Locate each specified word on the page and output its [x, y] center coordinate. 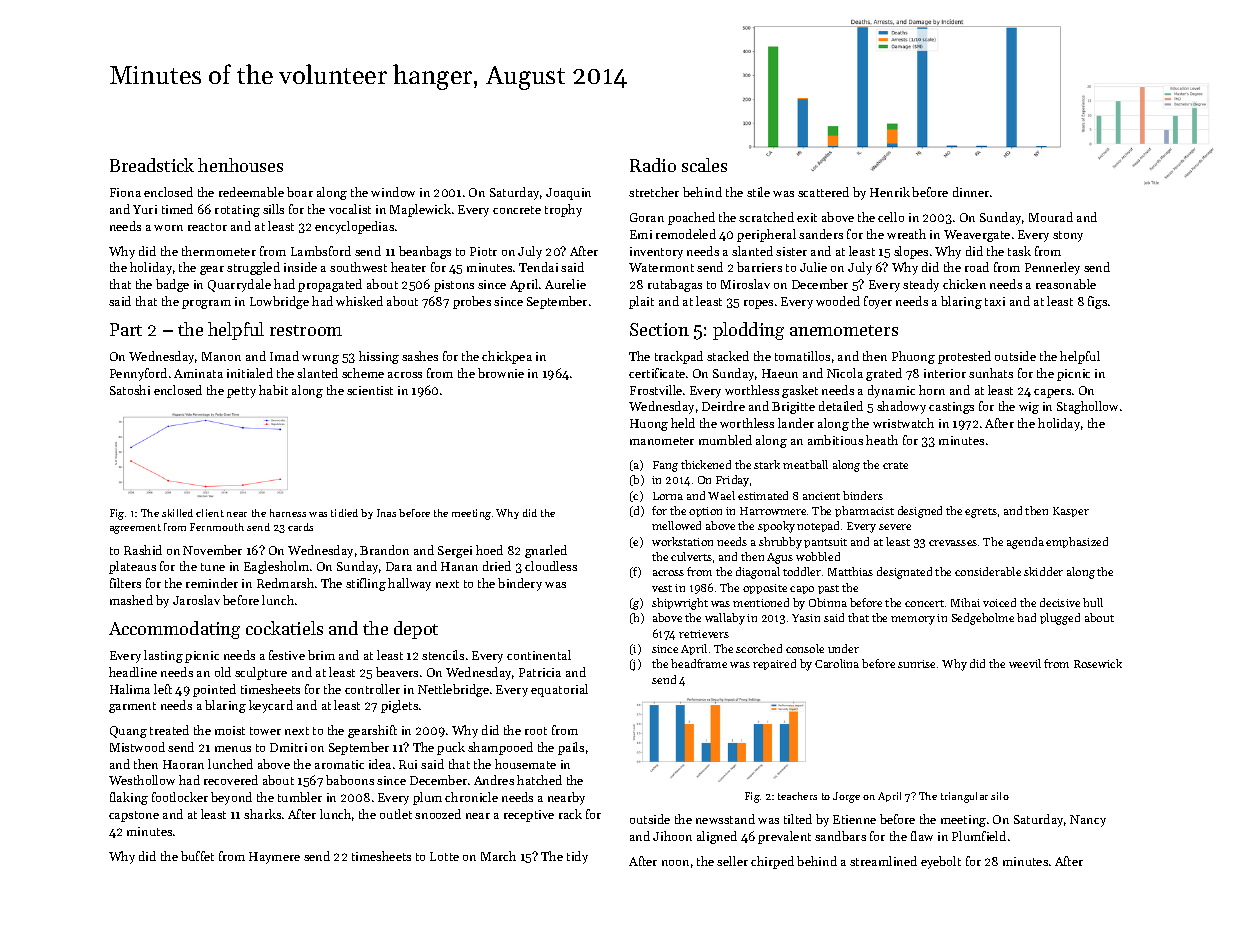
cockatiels [284, 628]
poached [691, 218]
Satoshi [130, 390]
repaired [774, 664]
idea [380, 764]
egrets [981, 513]
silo [1000, 796]
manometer [662, 441]
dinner [971, 192]
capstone [134, 816]
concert [924, 603]
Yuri [145, 209]
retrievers [704, 634]
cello [891, 217]
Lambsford [321, 251]
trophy [563, 210]
